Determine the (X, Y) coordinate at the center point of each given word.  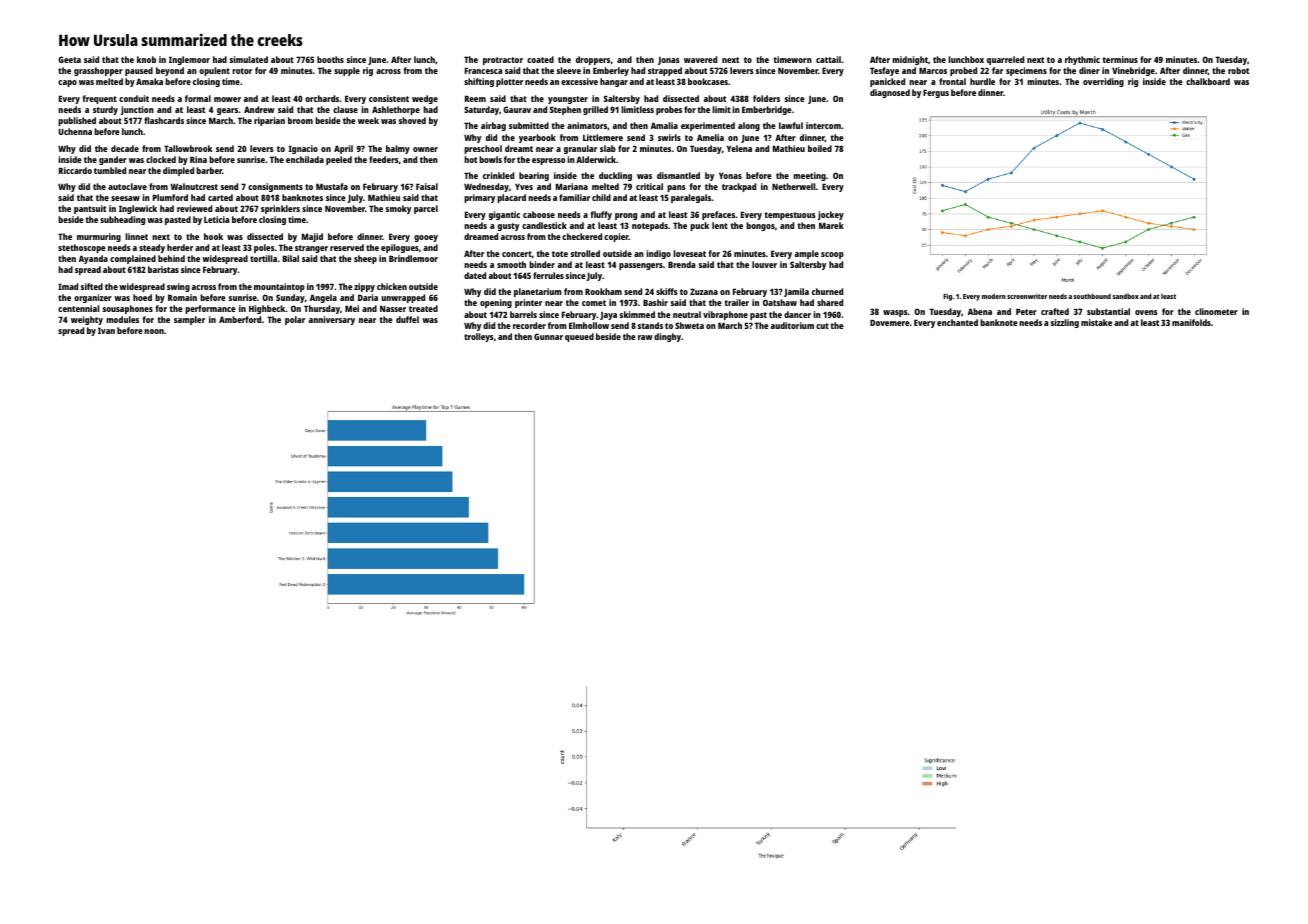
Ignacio (303, 149)
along (749, 126)
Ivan (106, 330)
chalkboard (1208, 81)
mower (227, 99)
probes (669, 110)
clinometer (1216, 311)
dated (475, 275)
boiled (820, 148)
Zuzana (704, 291)
